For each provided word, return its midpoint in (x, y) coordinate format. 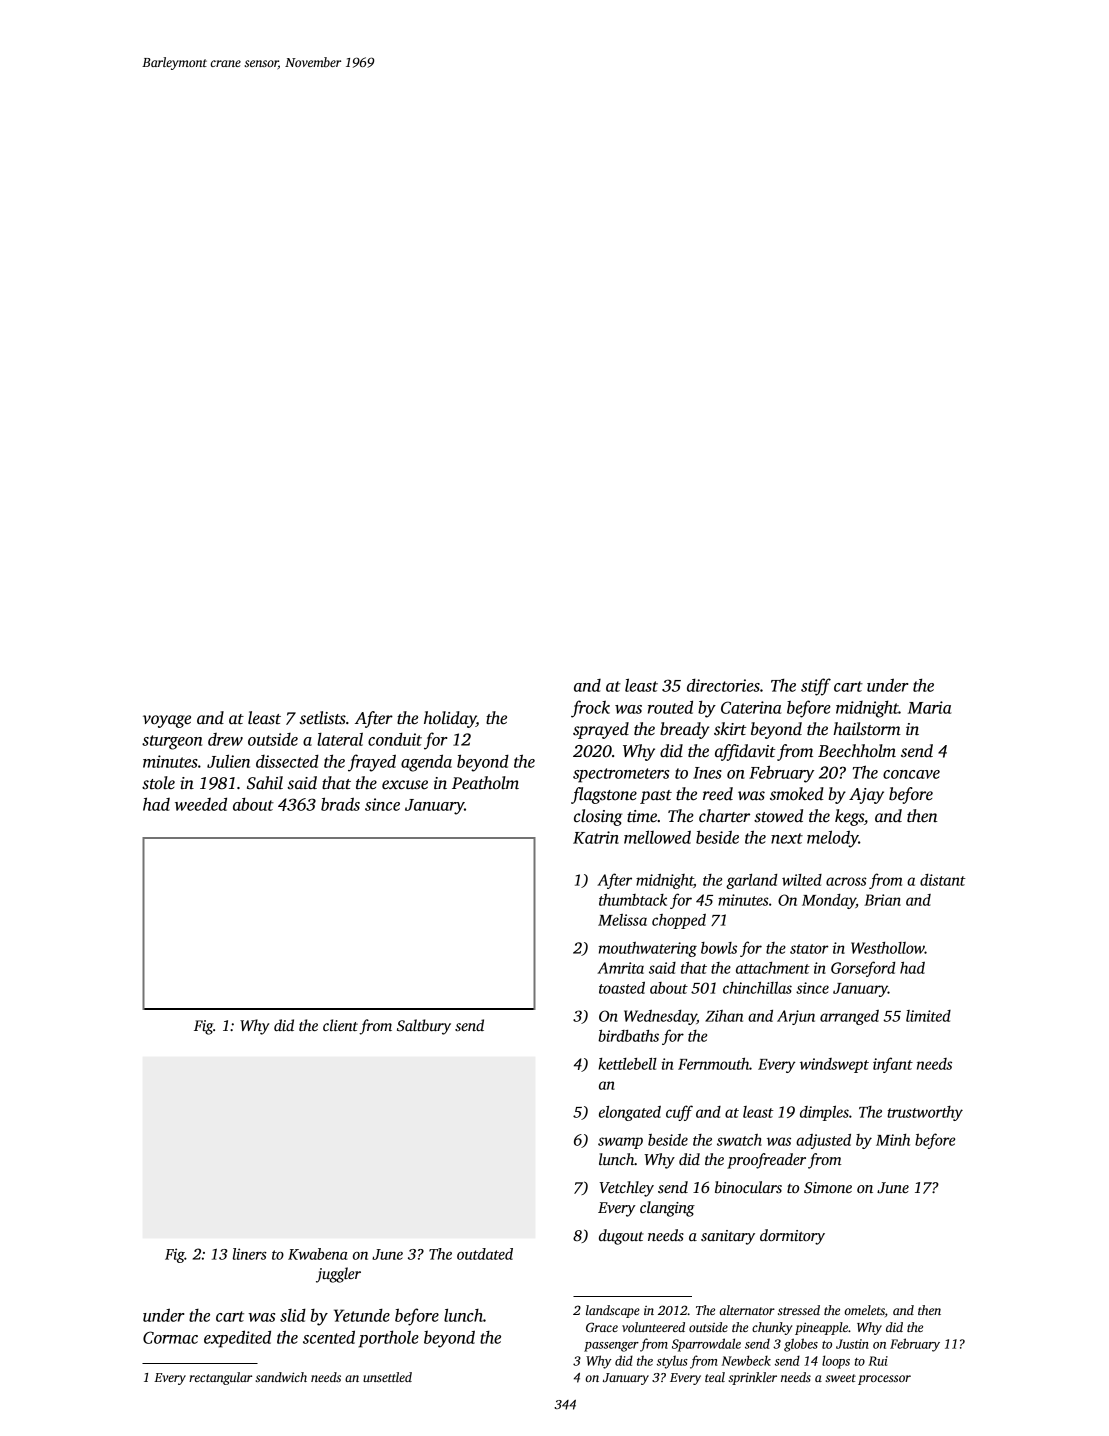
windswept (834, 1065)
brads (340, 804)
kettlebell (627, 1064)
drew (225, 739)
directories (723, 685)
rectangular (220, 1378)
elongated (630, 1113)
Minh (893, 1140)
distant (943, 880)
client (340, 1025)
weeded (201, 804)
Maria (929, 707)
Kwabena (317, 1254)
